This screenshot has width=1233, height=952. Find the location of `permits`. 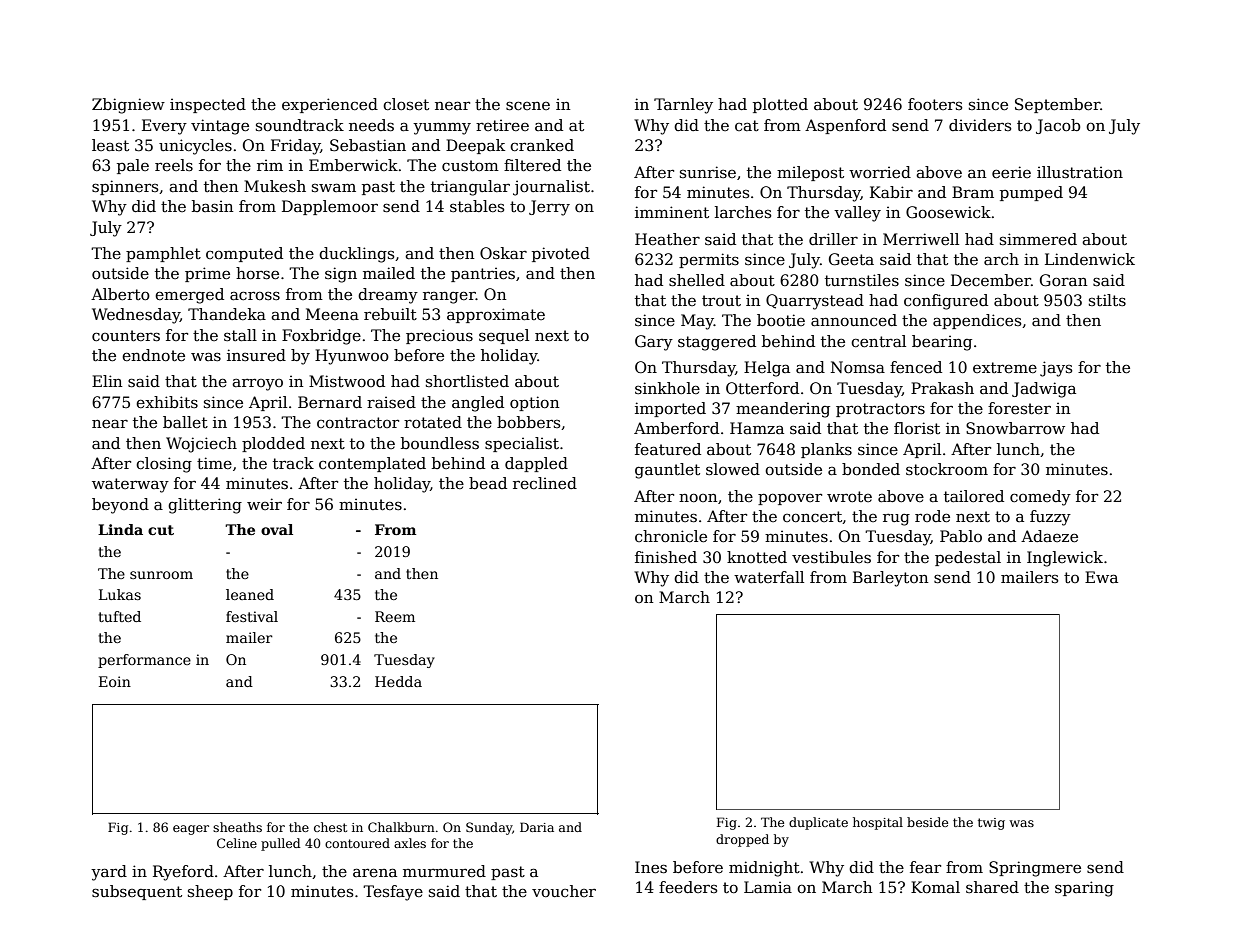

permits is located at coordinates (709, 260).
